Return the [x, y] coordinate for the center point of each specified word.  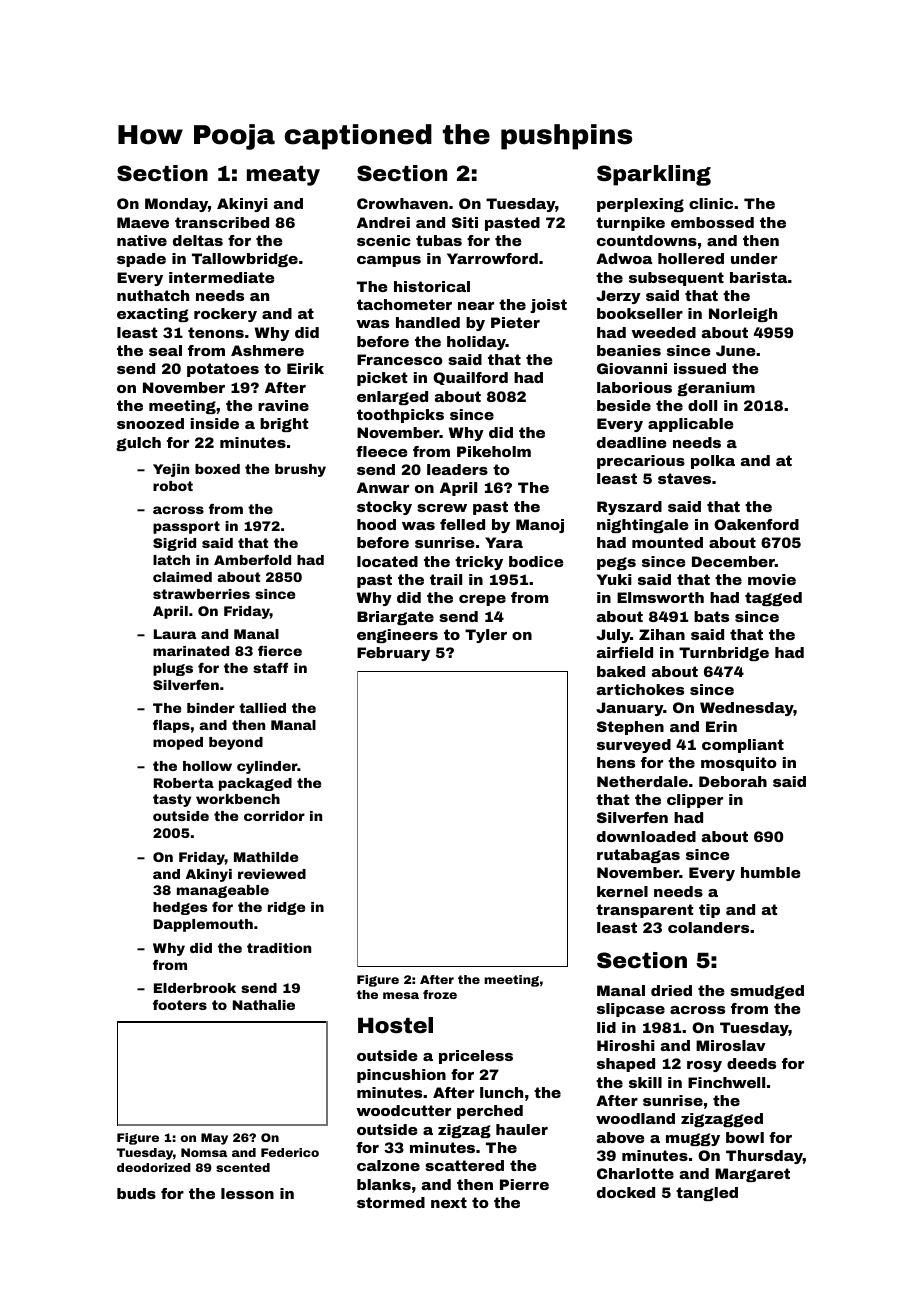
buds [136, 1193]
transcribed [222, 222]
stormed [391, 1202]
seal [165, 350]
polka [713, 462]
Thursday [764, 1157]
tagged [773, 599]
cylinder [267, 767]
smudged [767, 992]
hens [616, 762]
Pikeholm [494, 451]
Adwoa [624, 258]
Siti [465, 222]
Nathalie [264, 1005]
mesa [401, 995]
